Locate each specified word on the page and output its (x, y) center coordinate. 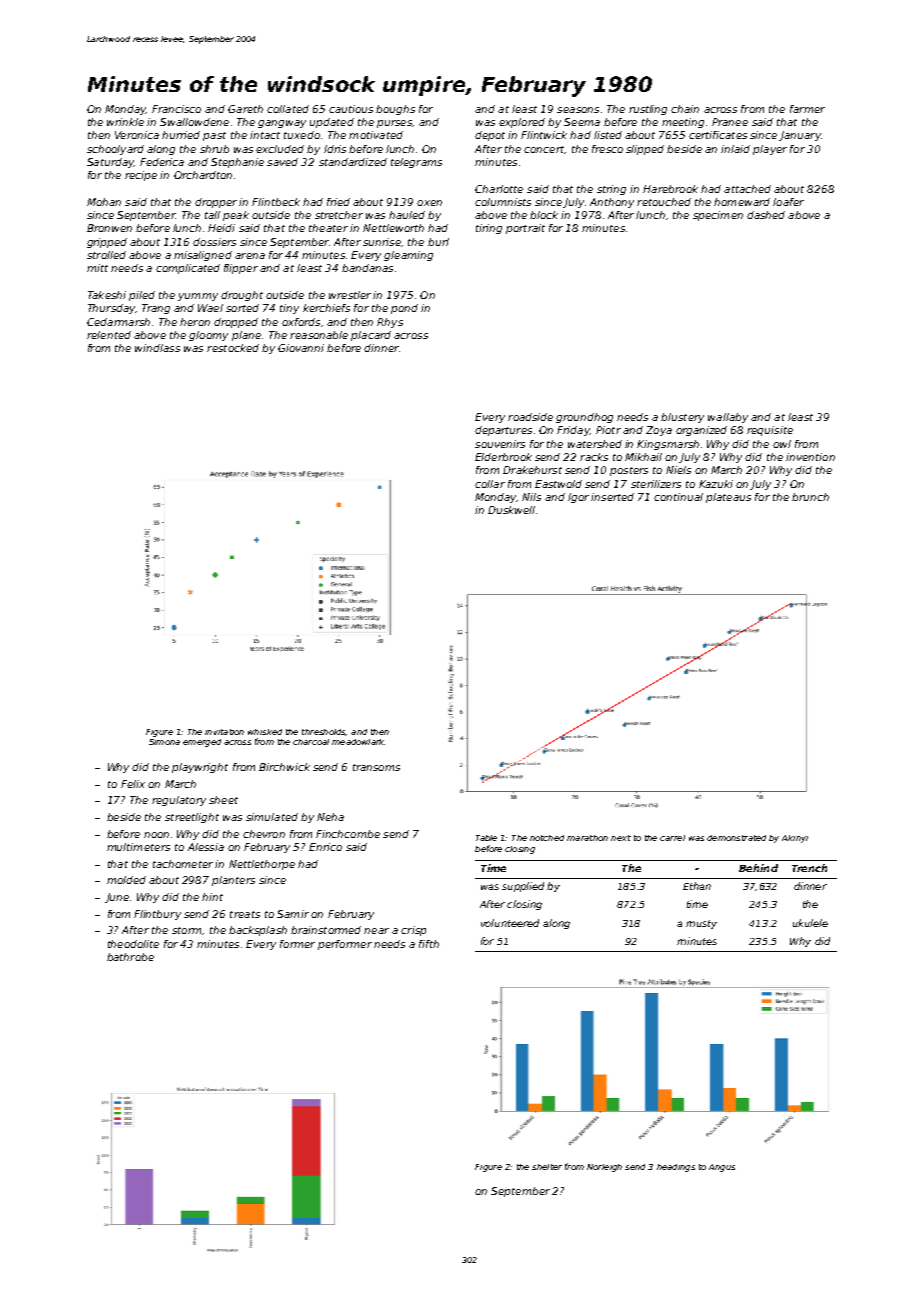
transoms (376, 767)
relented (109, 335)
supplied (523, 887)
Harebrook (670, 189)
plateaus (728, 498)
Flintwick (544, 135)
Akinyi (795, 839)
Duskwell (511, 510)
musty (701, 924)
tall (212, 215)
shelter (547, 1167)
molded (126, 880)
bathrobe (130, 957)
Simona (164, 742)
